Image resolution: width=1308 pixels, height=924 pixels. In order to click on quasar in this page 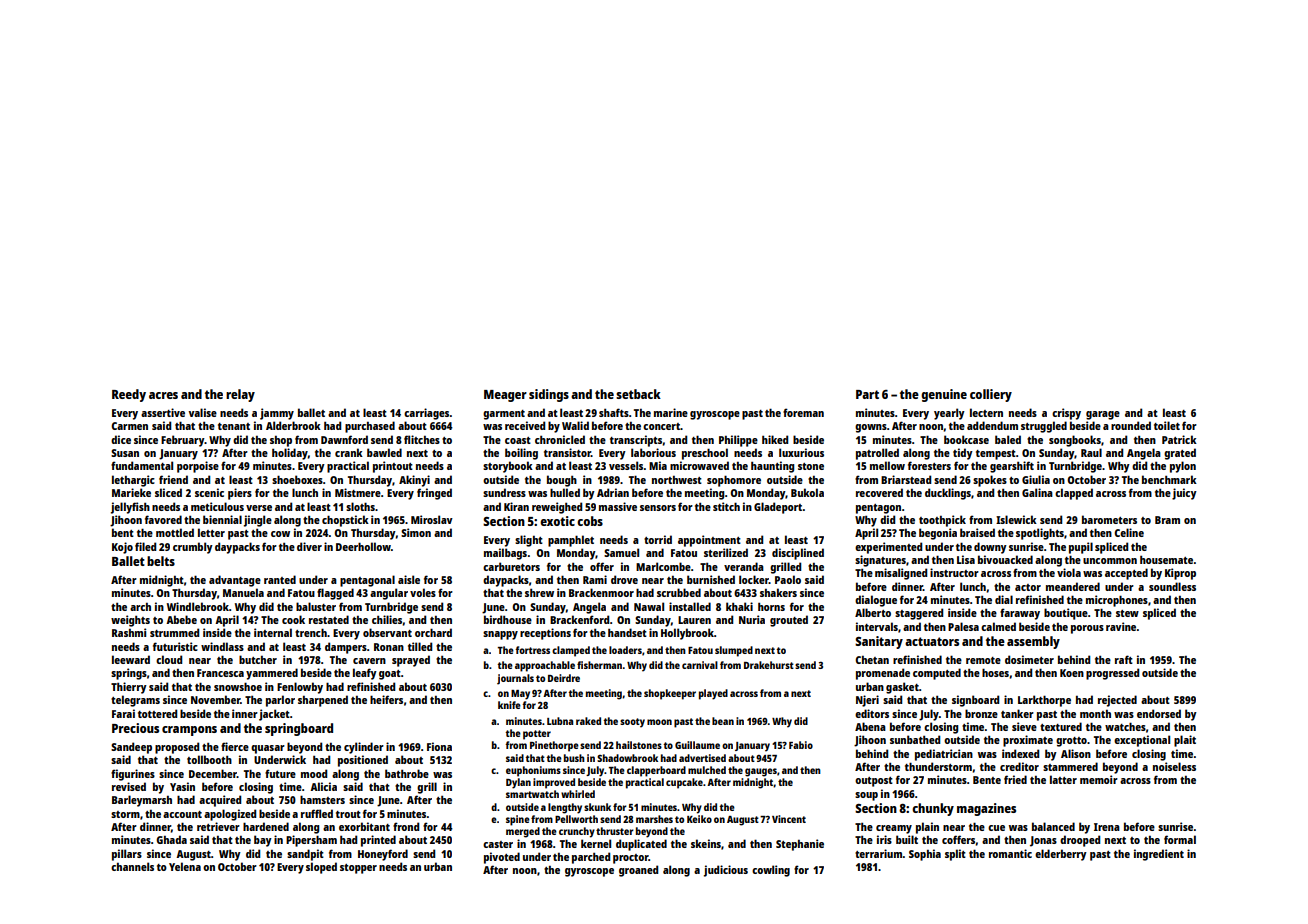, I will do `click(268, 749)`.
